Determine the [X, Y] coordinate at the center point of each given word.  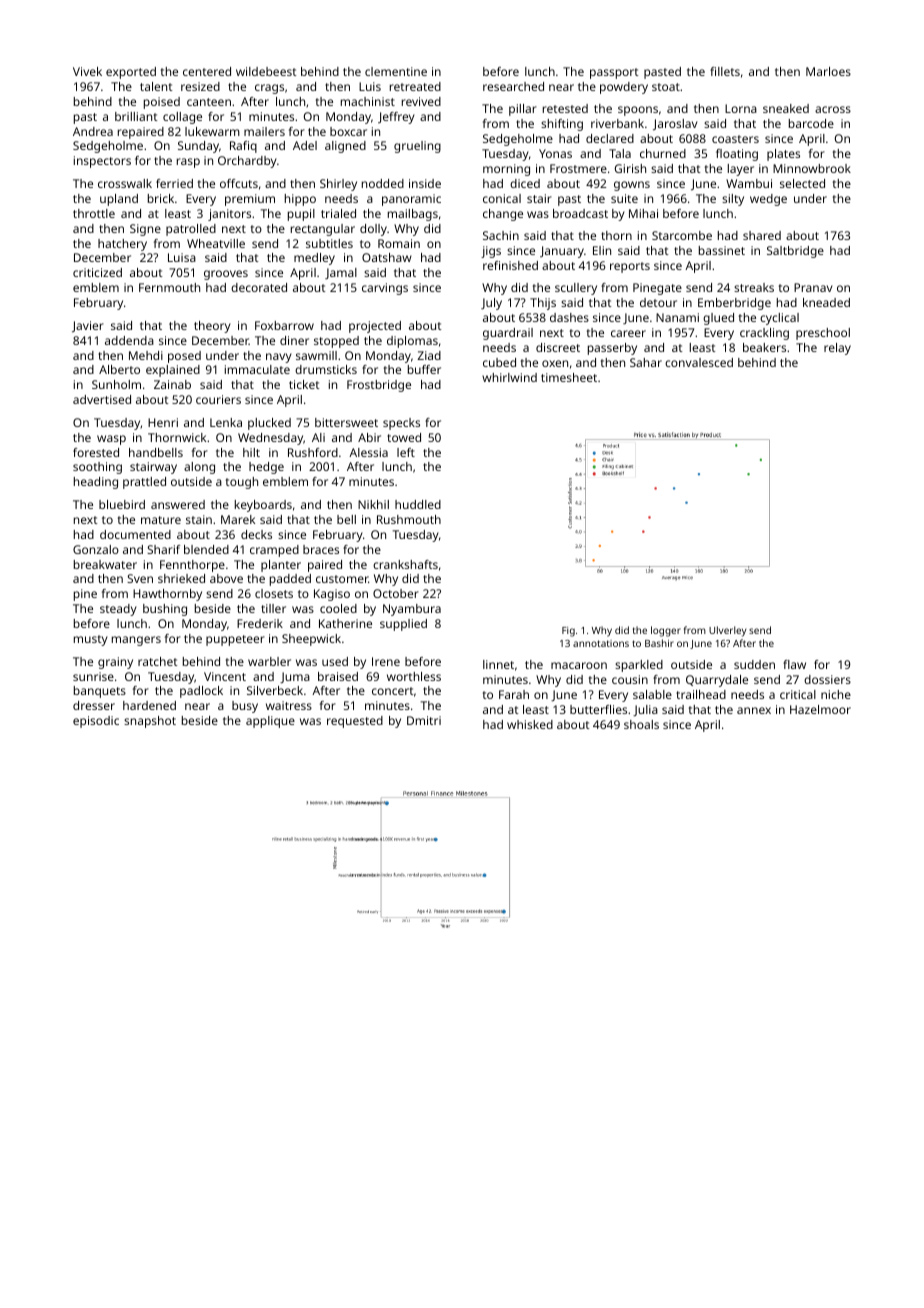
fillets [725, 71]
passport [614, 73]
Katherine [345, 623]
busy [245, 707]
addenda [129, 340]
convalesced [699, 362]
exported [131, 73]
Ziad [429, 355]
